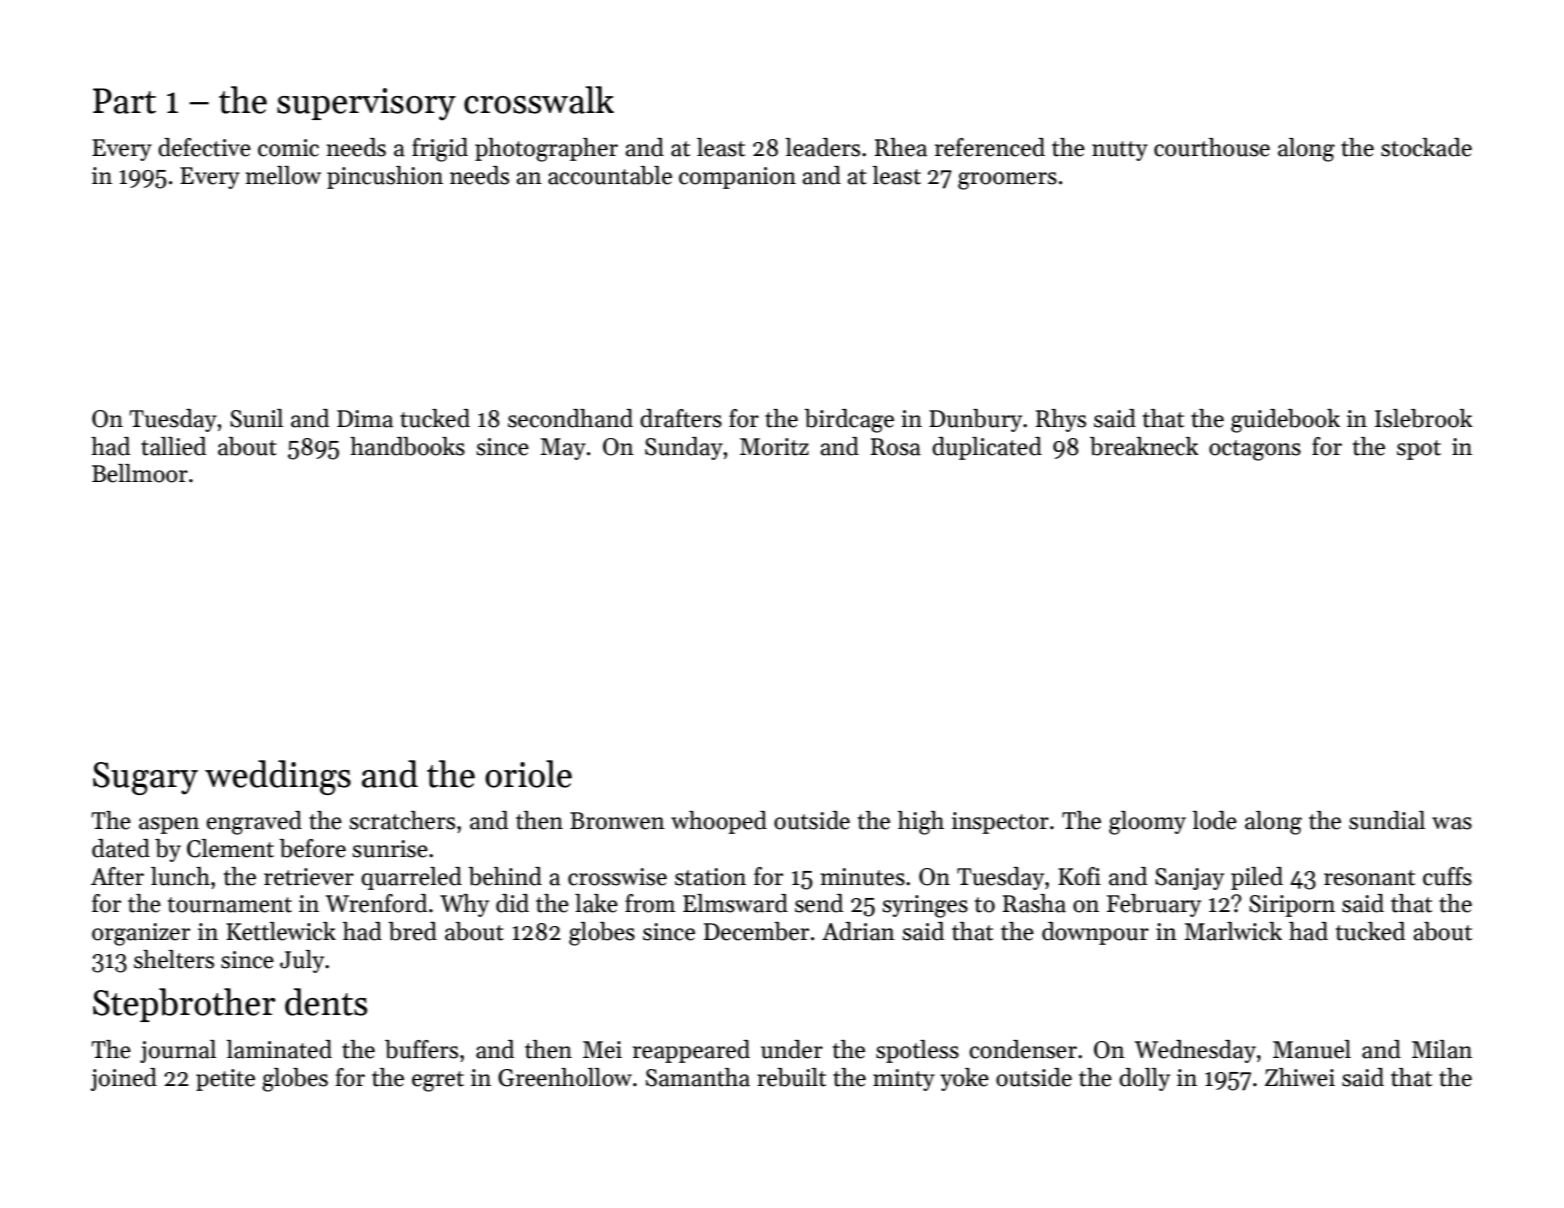 The height and width of the page is (1208, 1564). What do you see at coordinates (438, 1081) in the page?
I see `egret` at bounding box center [438, 1081].
